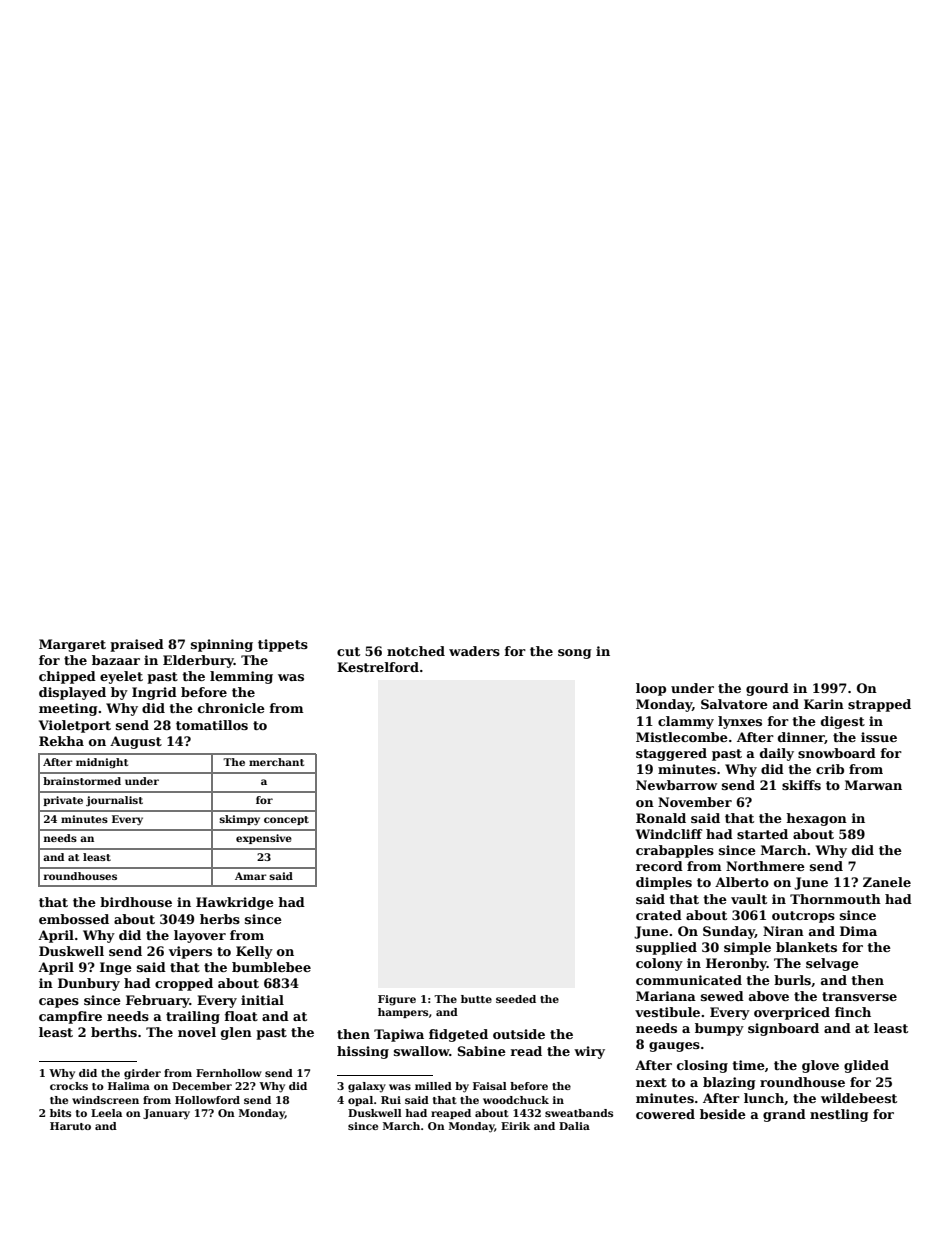  Describe the element at coordinates (283, 645) in the document. I see `tippets` at that location.
